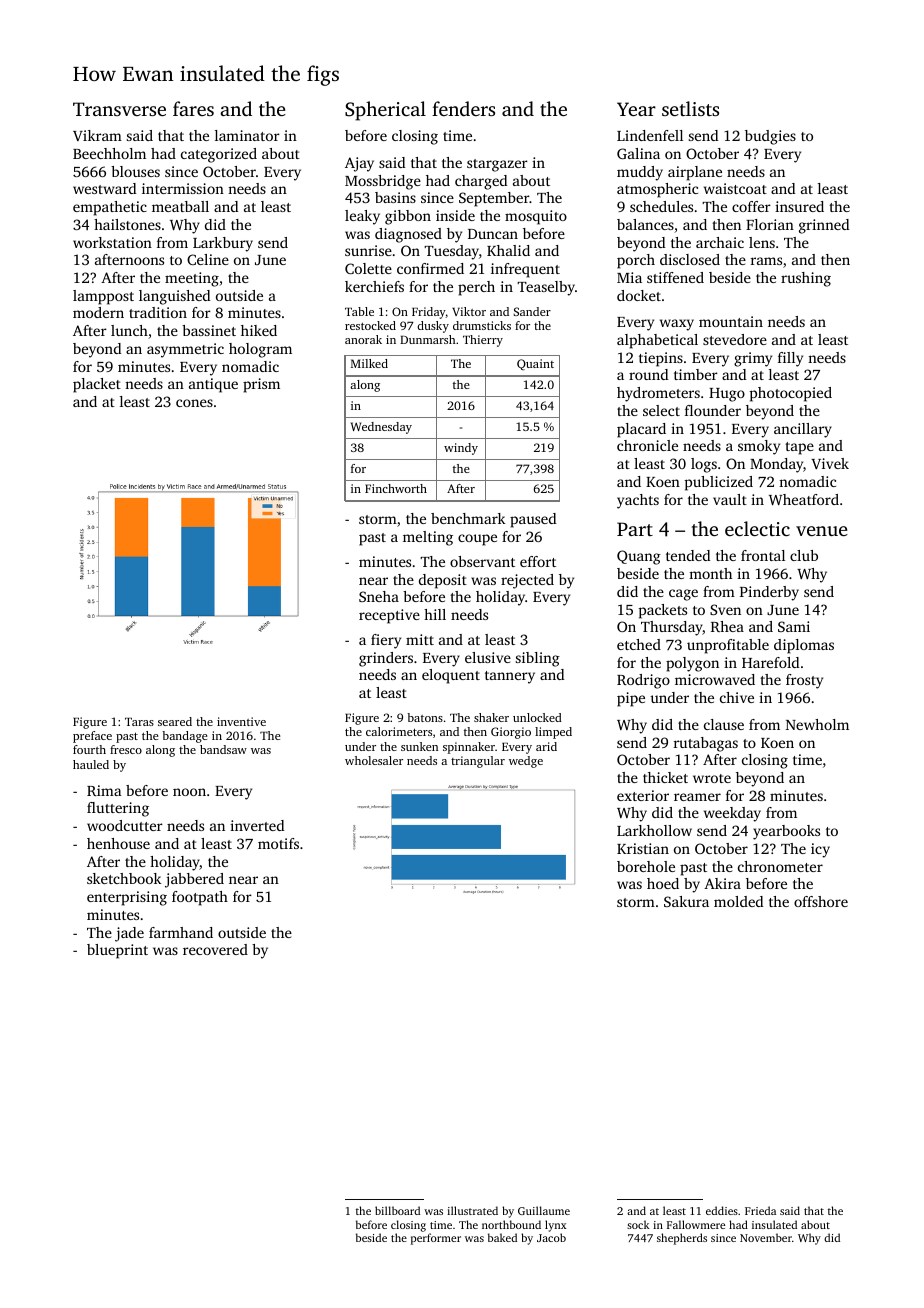  What do you see at coordinates (397, 1210) in the screenshot?
I see `billboard` at bounding box center [397, 1210].
